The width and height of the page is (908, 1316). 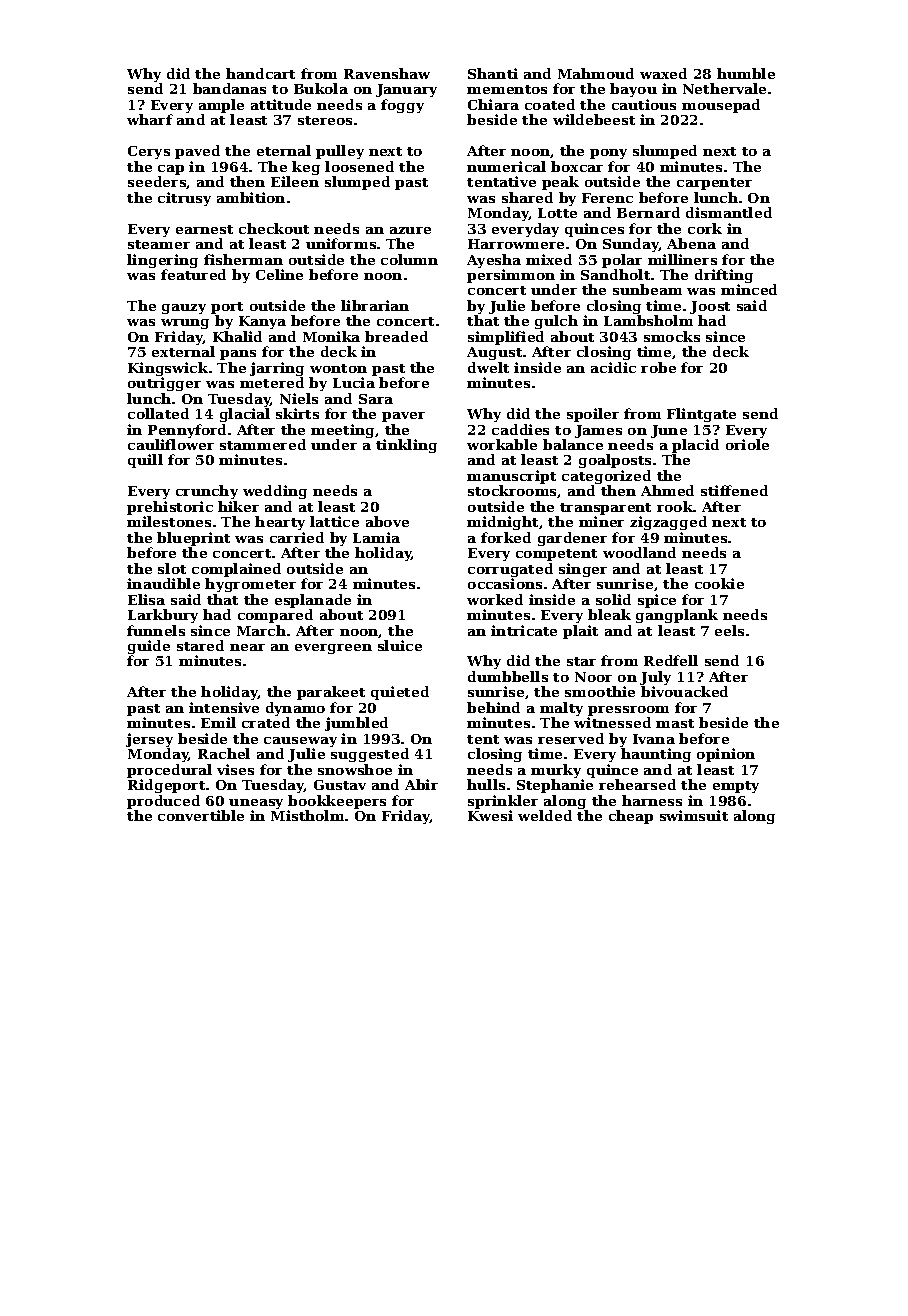 I want to click on gauzy, so click(x=184, y=309).
